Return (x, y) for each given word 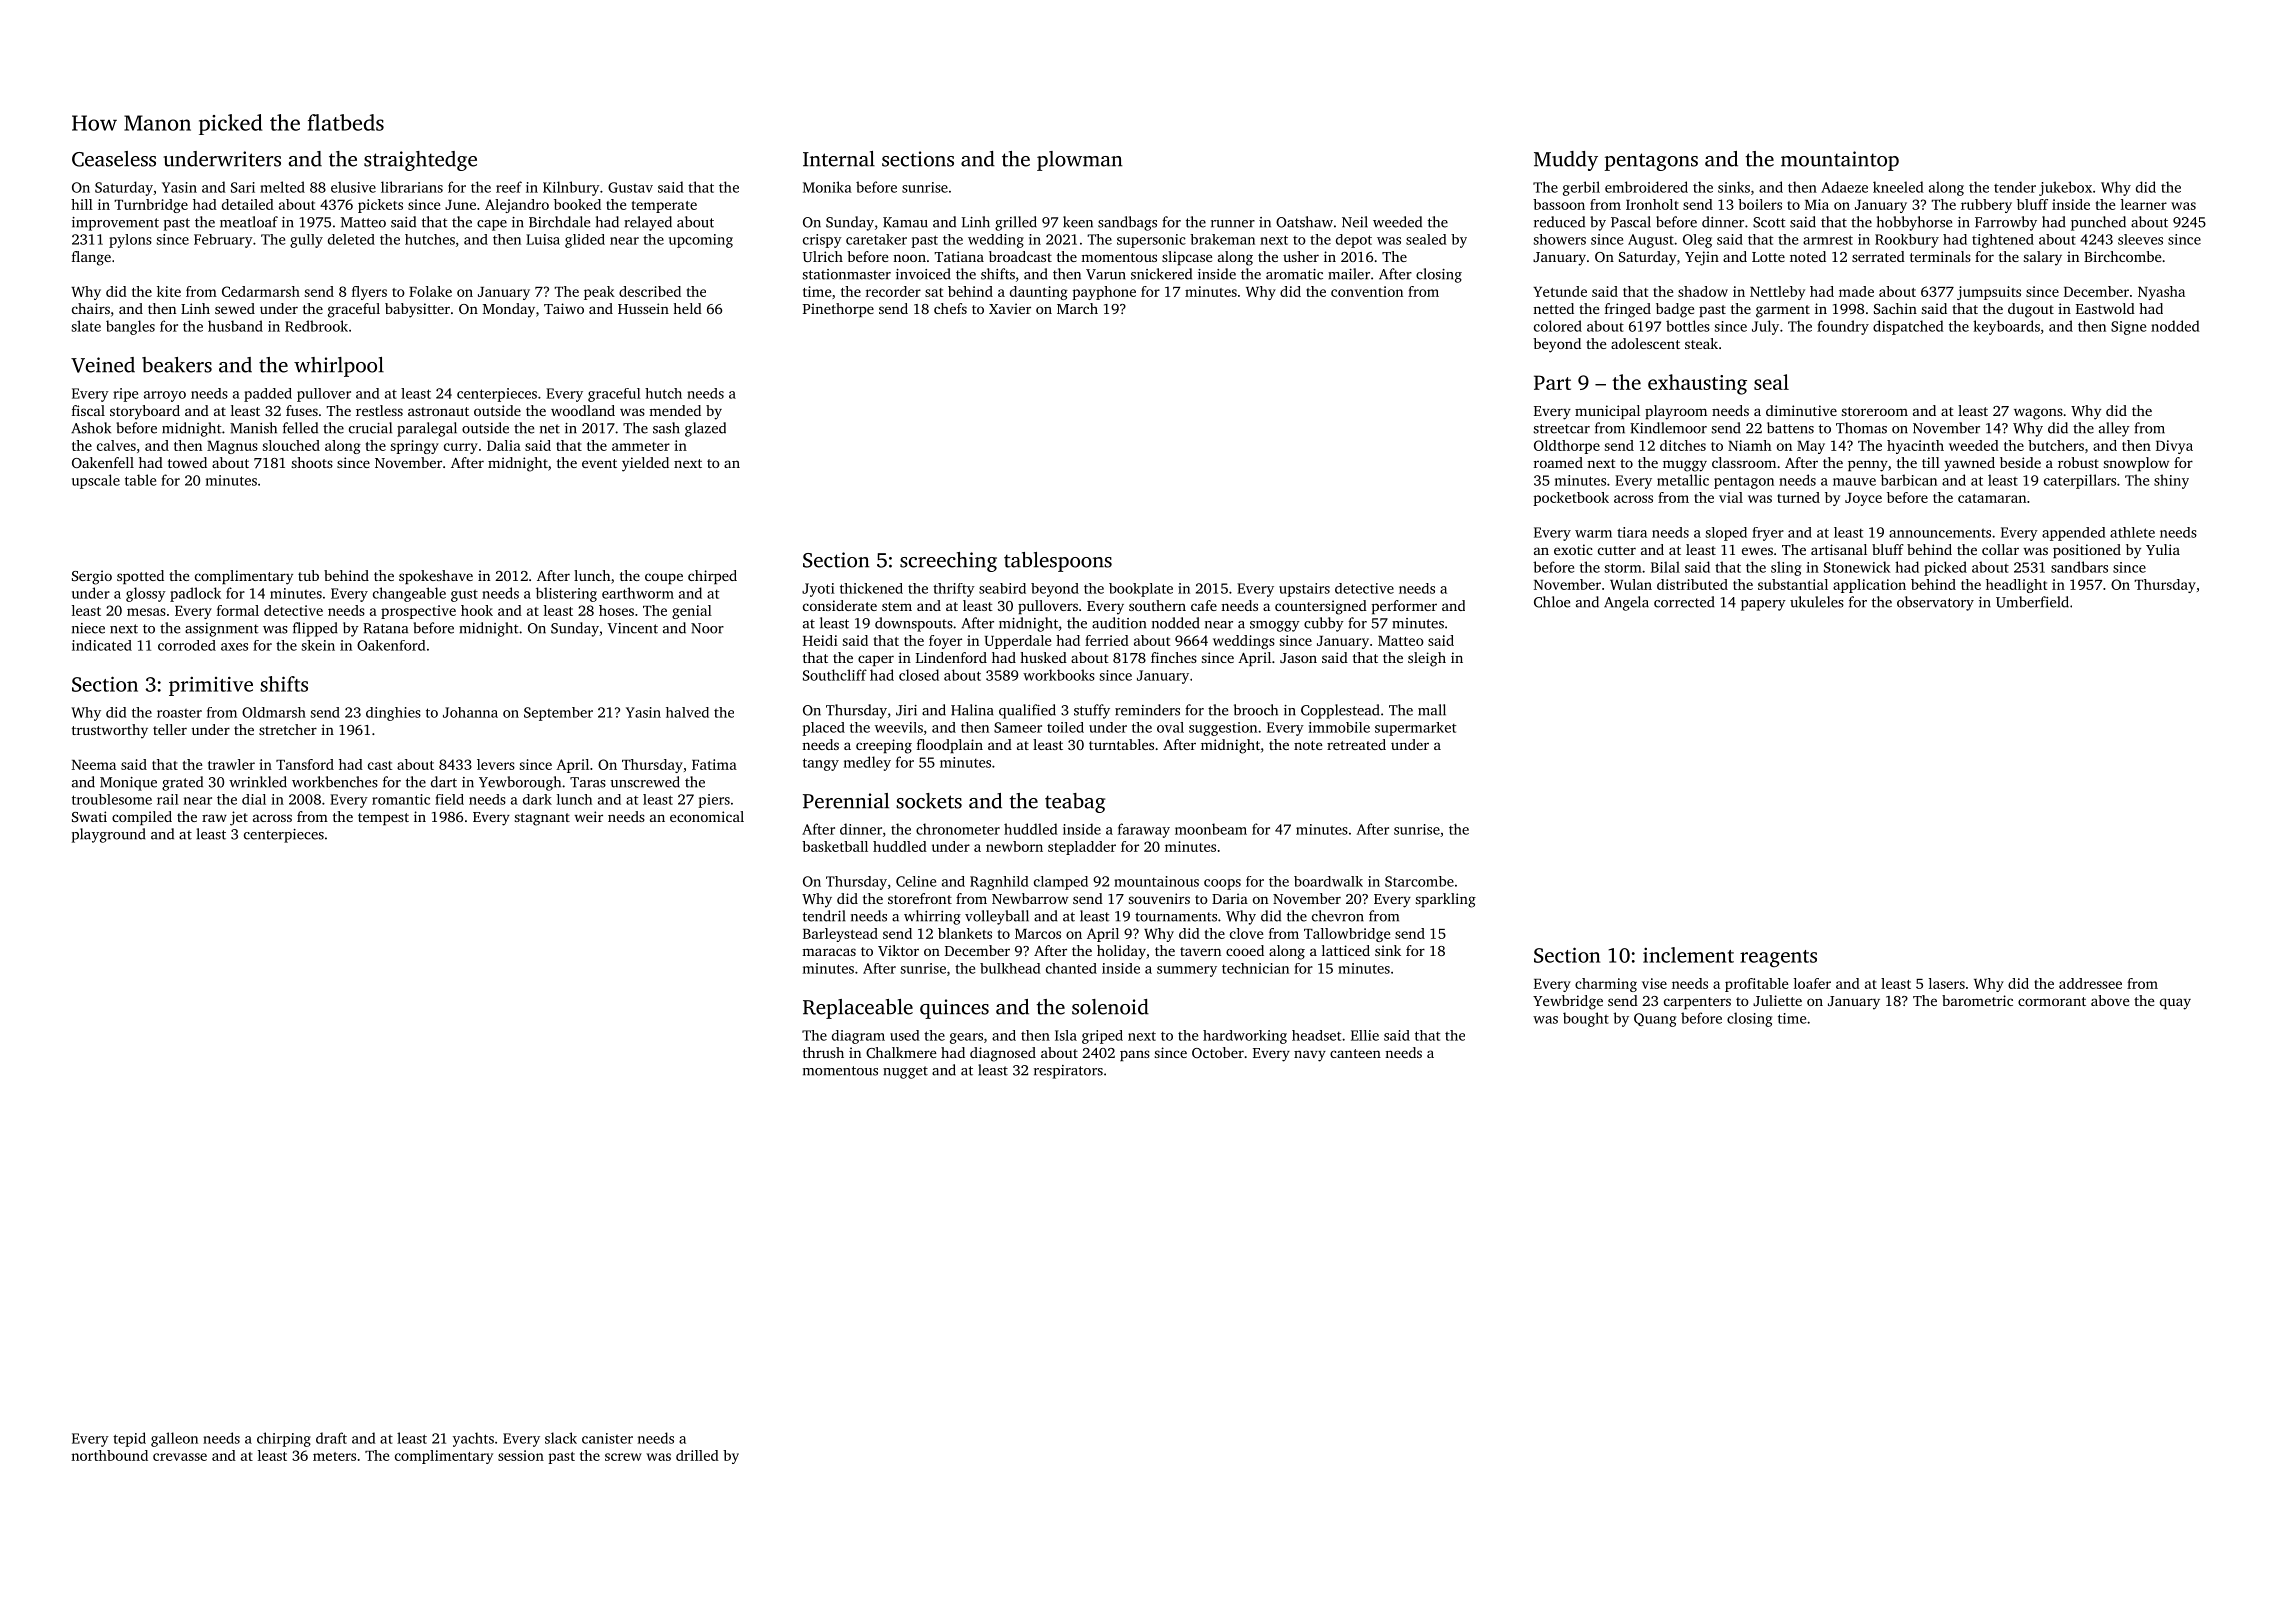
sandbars (2079, 567)
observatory (1935, 603)
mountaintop (1840, 161)
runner (1233, 224)
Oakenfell (103, 462)
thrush (823, 1052)
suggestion (1223, 729)
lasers (1947, 983)
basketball (835, 846)
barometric (1977, 1000)
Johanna (470, 712)
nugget (905, 1072)
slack (561, 1438)
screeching (948, 562)
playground (109, 835)
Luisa (543, 239)
